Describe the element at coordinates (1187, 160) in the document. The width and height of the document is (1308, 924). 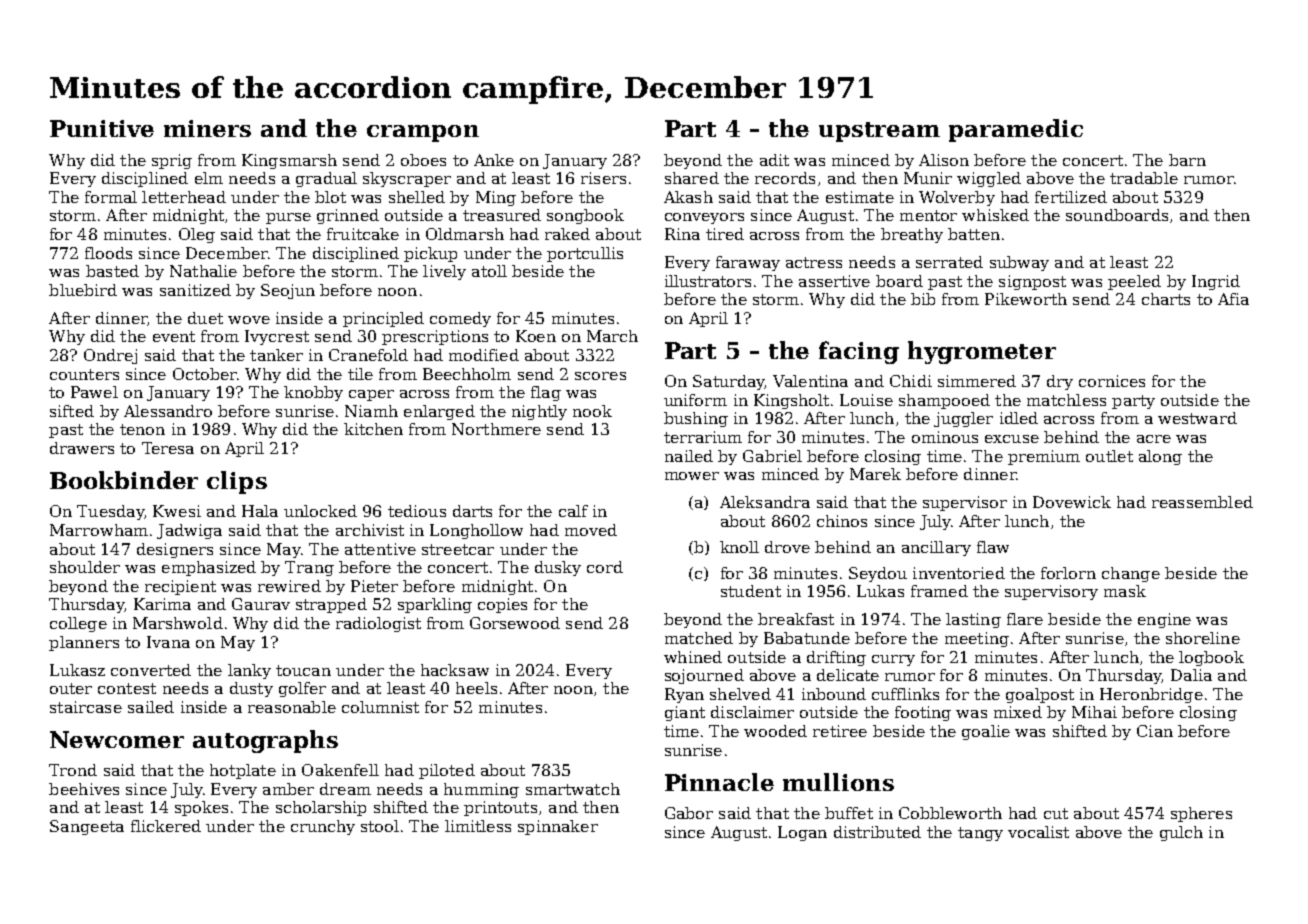
I see `barn` at that location.
